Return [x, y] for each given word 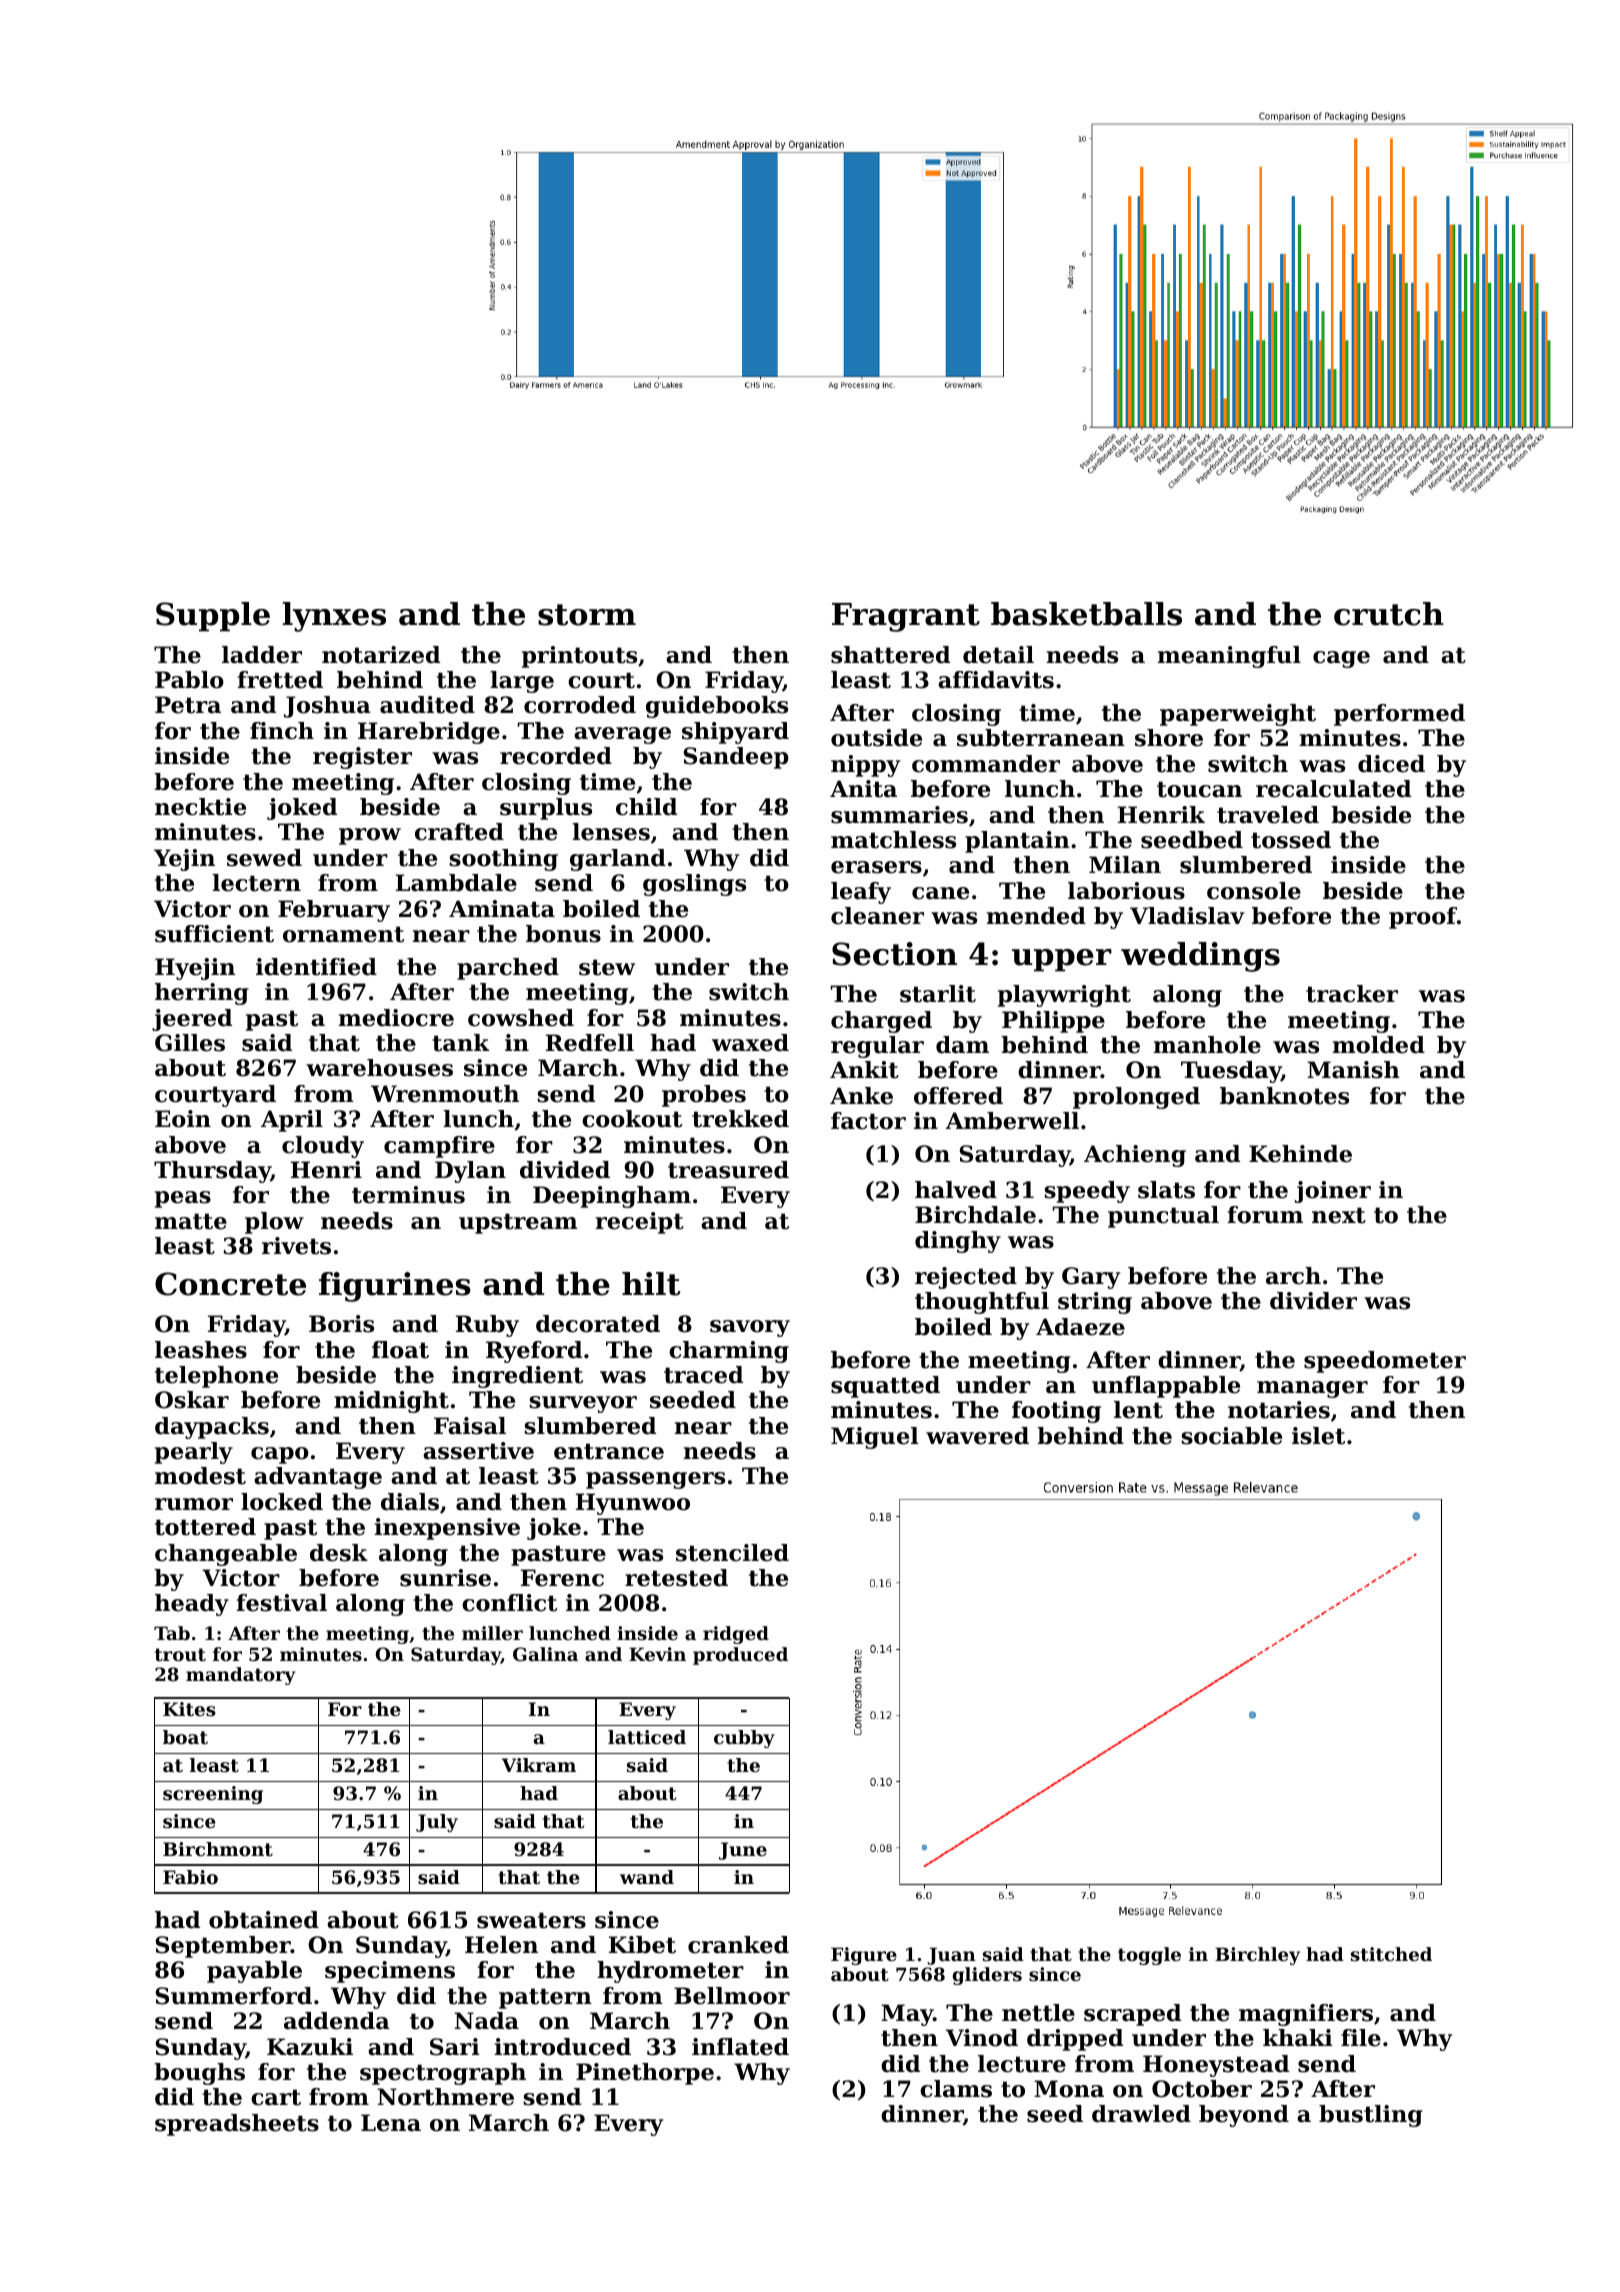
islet [1318, 1436]
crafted [459, 832]
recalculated [1333, 789]
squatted [885, 1387]
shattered [890, 655]
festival [282, 1603]
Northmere [445, 2097]
